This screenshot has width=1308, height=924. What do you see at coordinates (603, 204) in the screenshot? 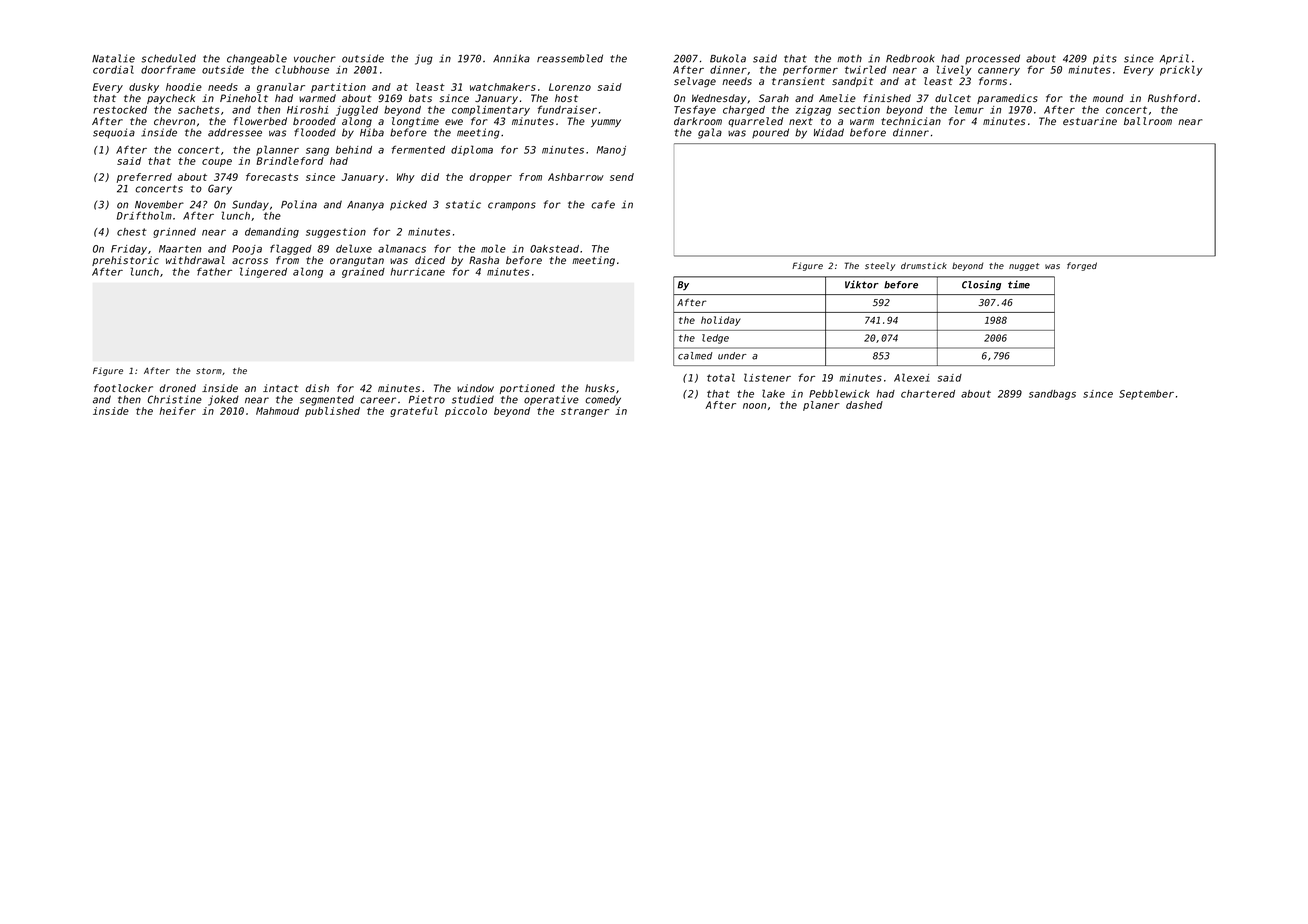
I see `cafe` at bounding box center [603, 204].
